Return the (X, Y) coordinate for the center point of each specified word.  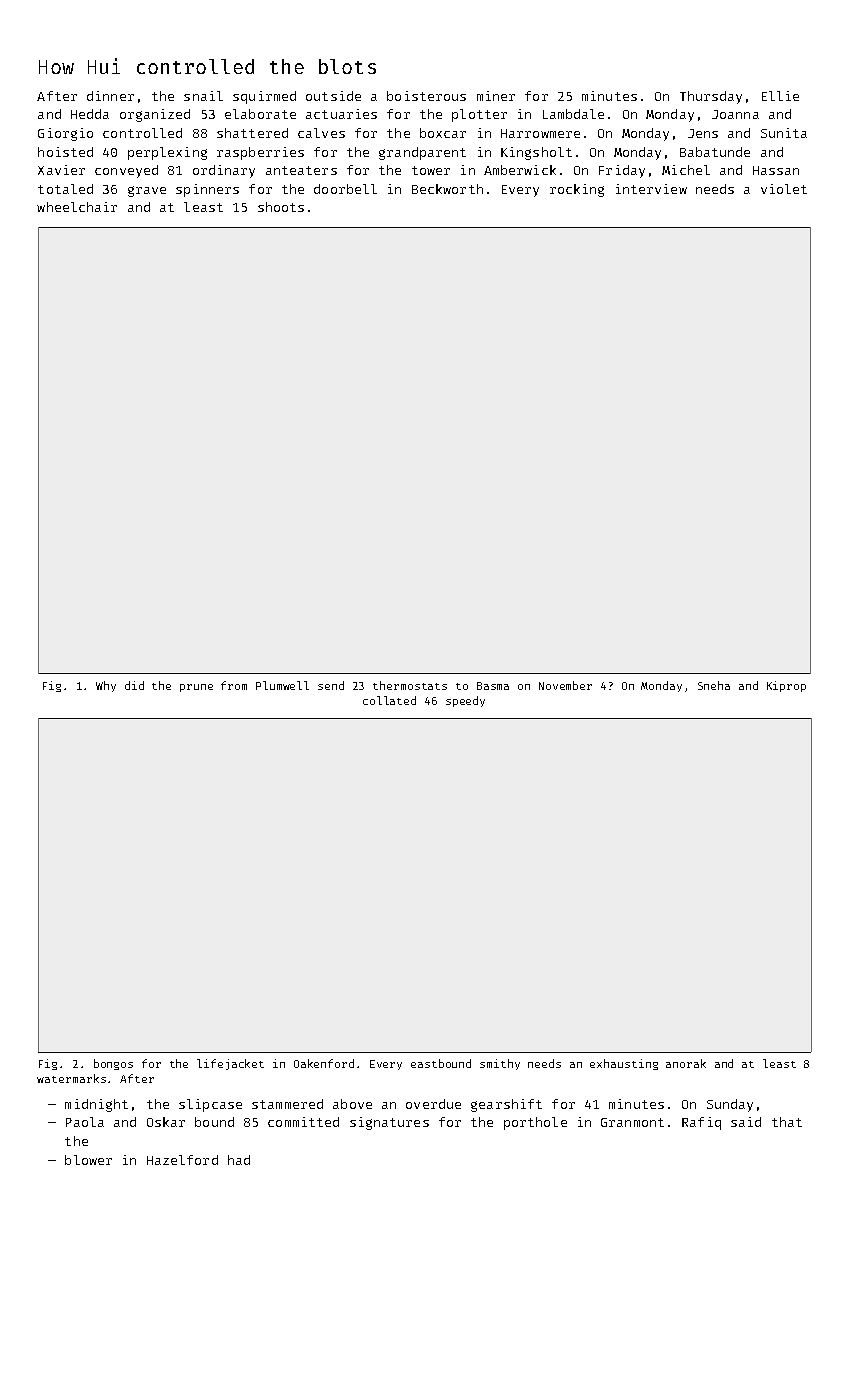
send (331, 685)
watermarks (71, 1078)
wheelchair (77, 207)
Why (106, 686)
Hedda (90, 114)
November (565, 685)
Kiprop (786, 686)
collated (389, 700)
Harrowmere (540, 133)
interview (651, 189)
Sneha (714, 685)
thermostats (410, 685)
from (234, 685)
